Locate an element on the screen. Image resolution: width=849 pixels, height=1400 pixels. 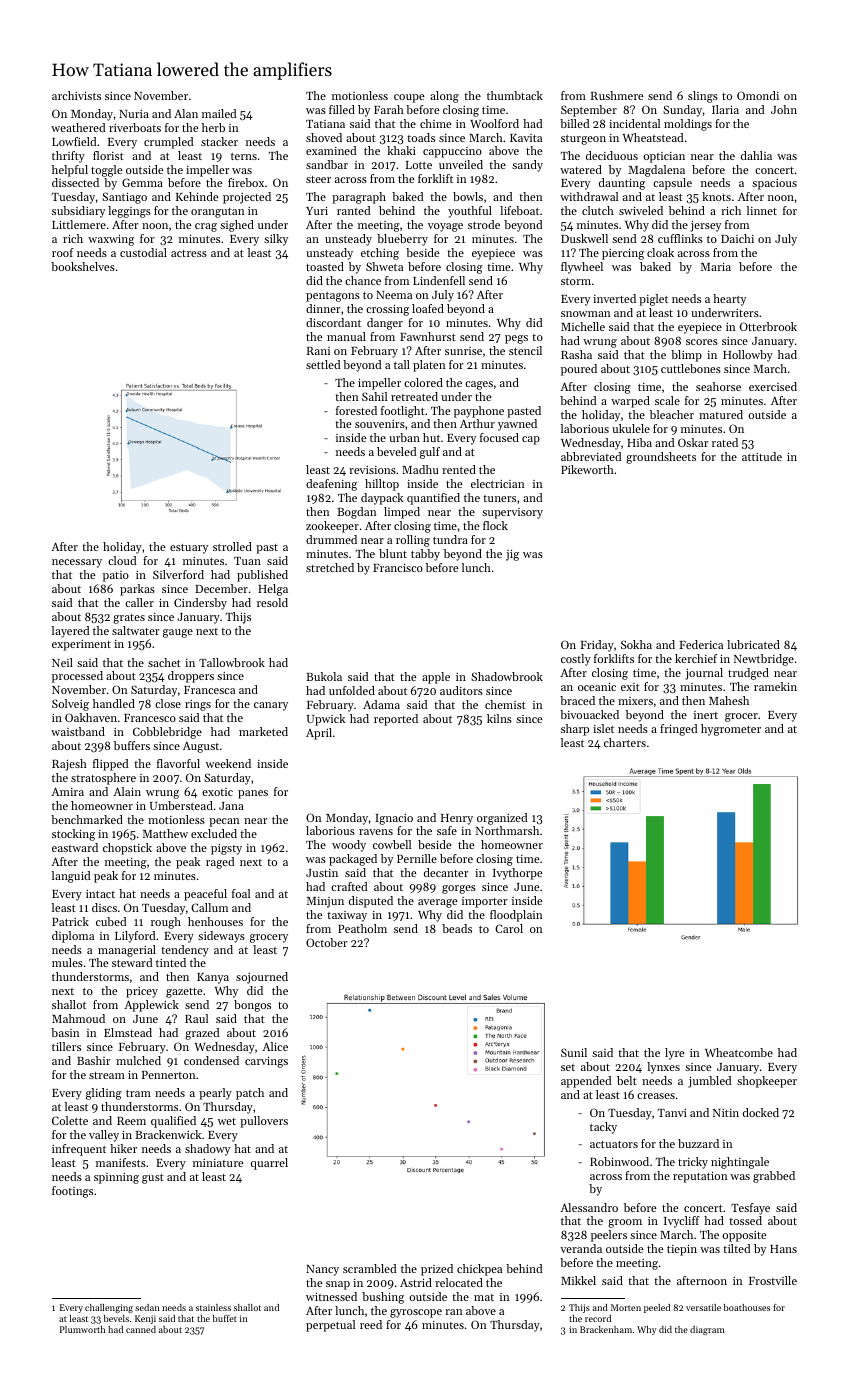
Otterbrook is located at coordinates (768, 326).
